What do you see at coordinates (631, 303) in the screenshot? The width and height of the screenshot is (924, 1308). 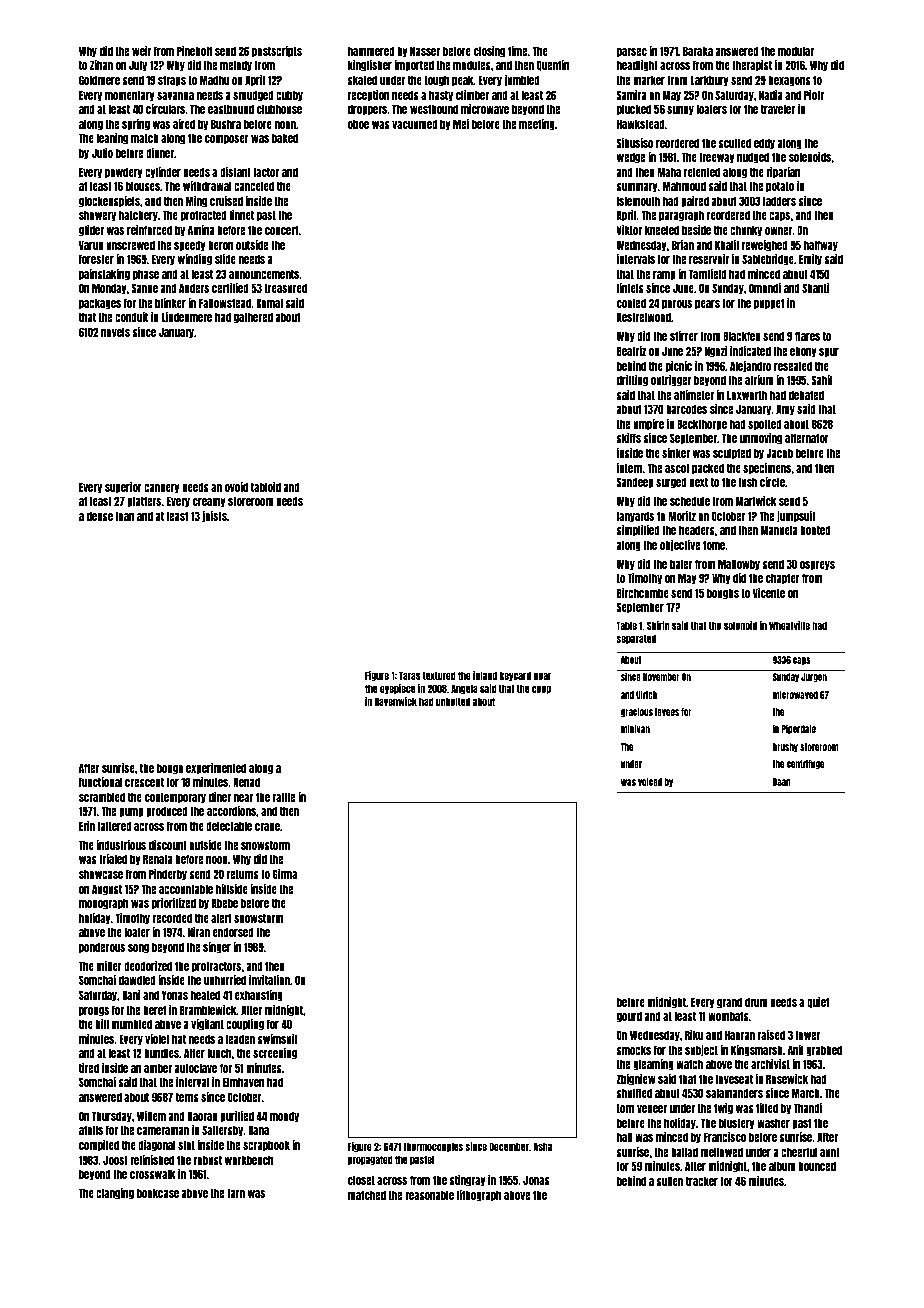 I see `cooled` at bounding box center [631, 303].
